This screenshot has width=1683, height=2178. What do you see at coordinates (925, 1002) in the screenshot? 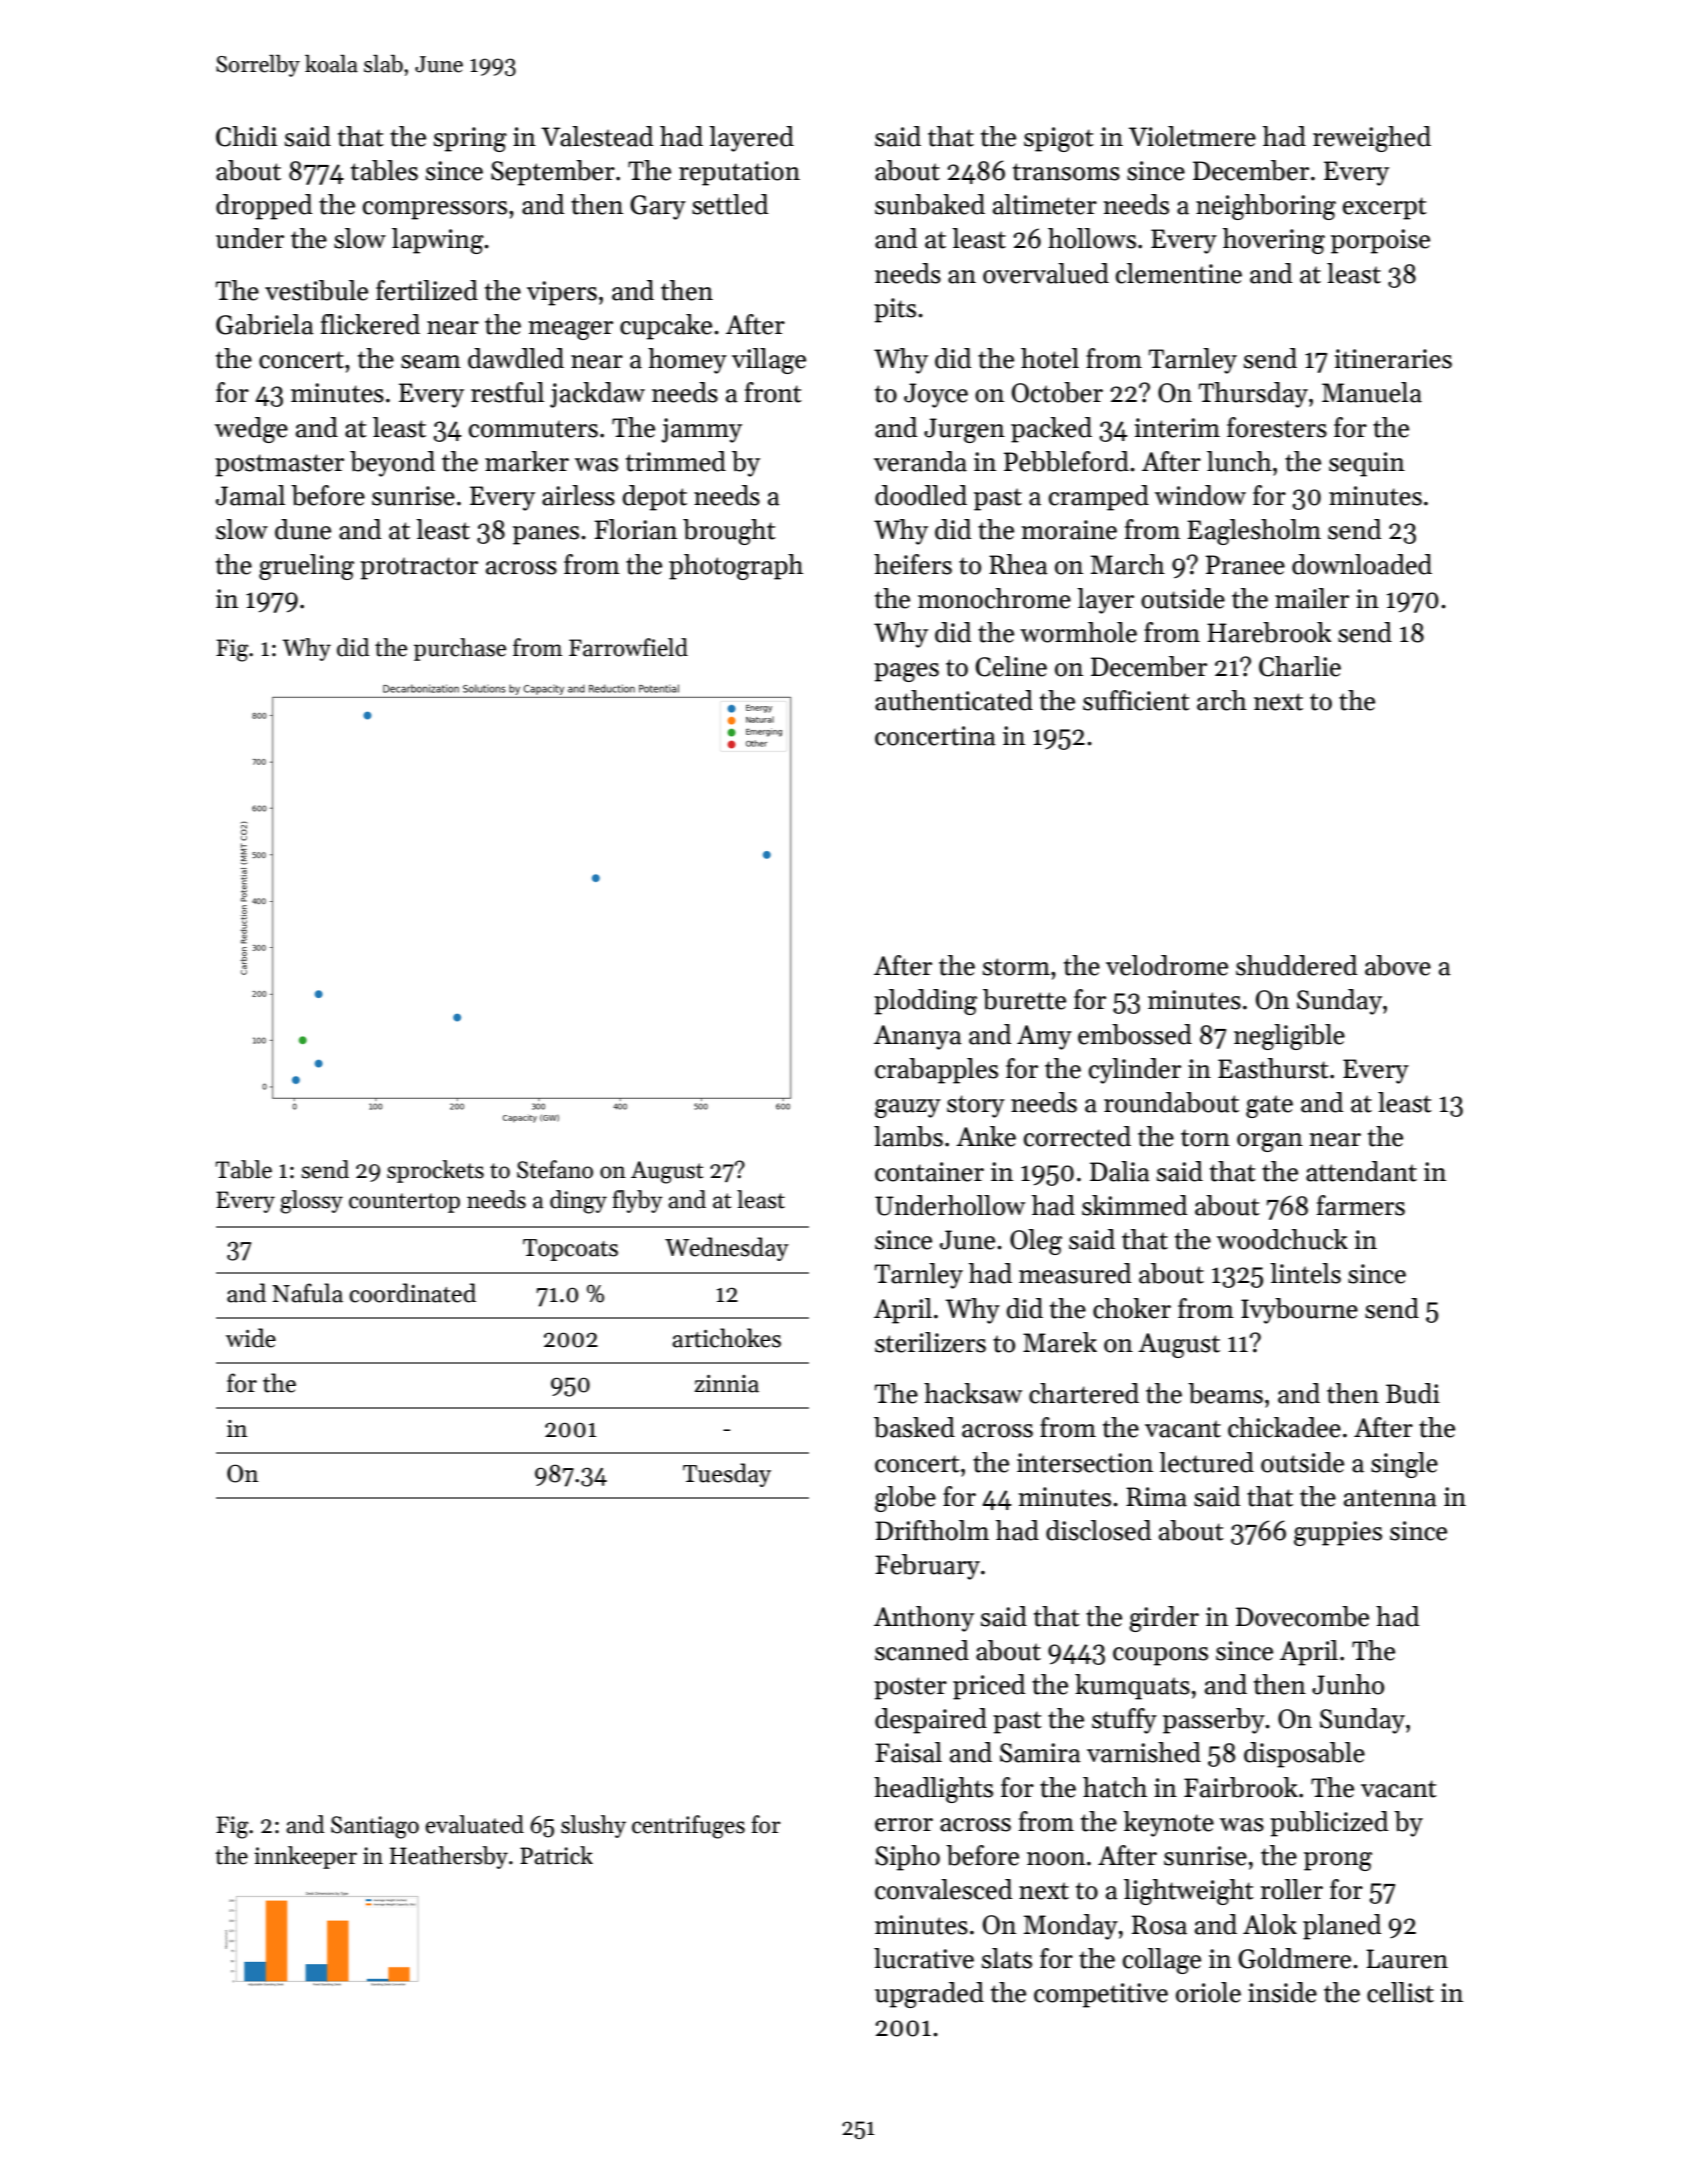
I see `plodding` at bounding box center [925, 1002].
